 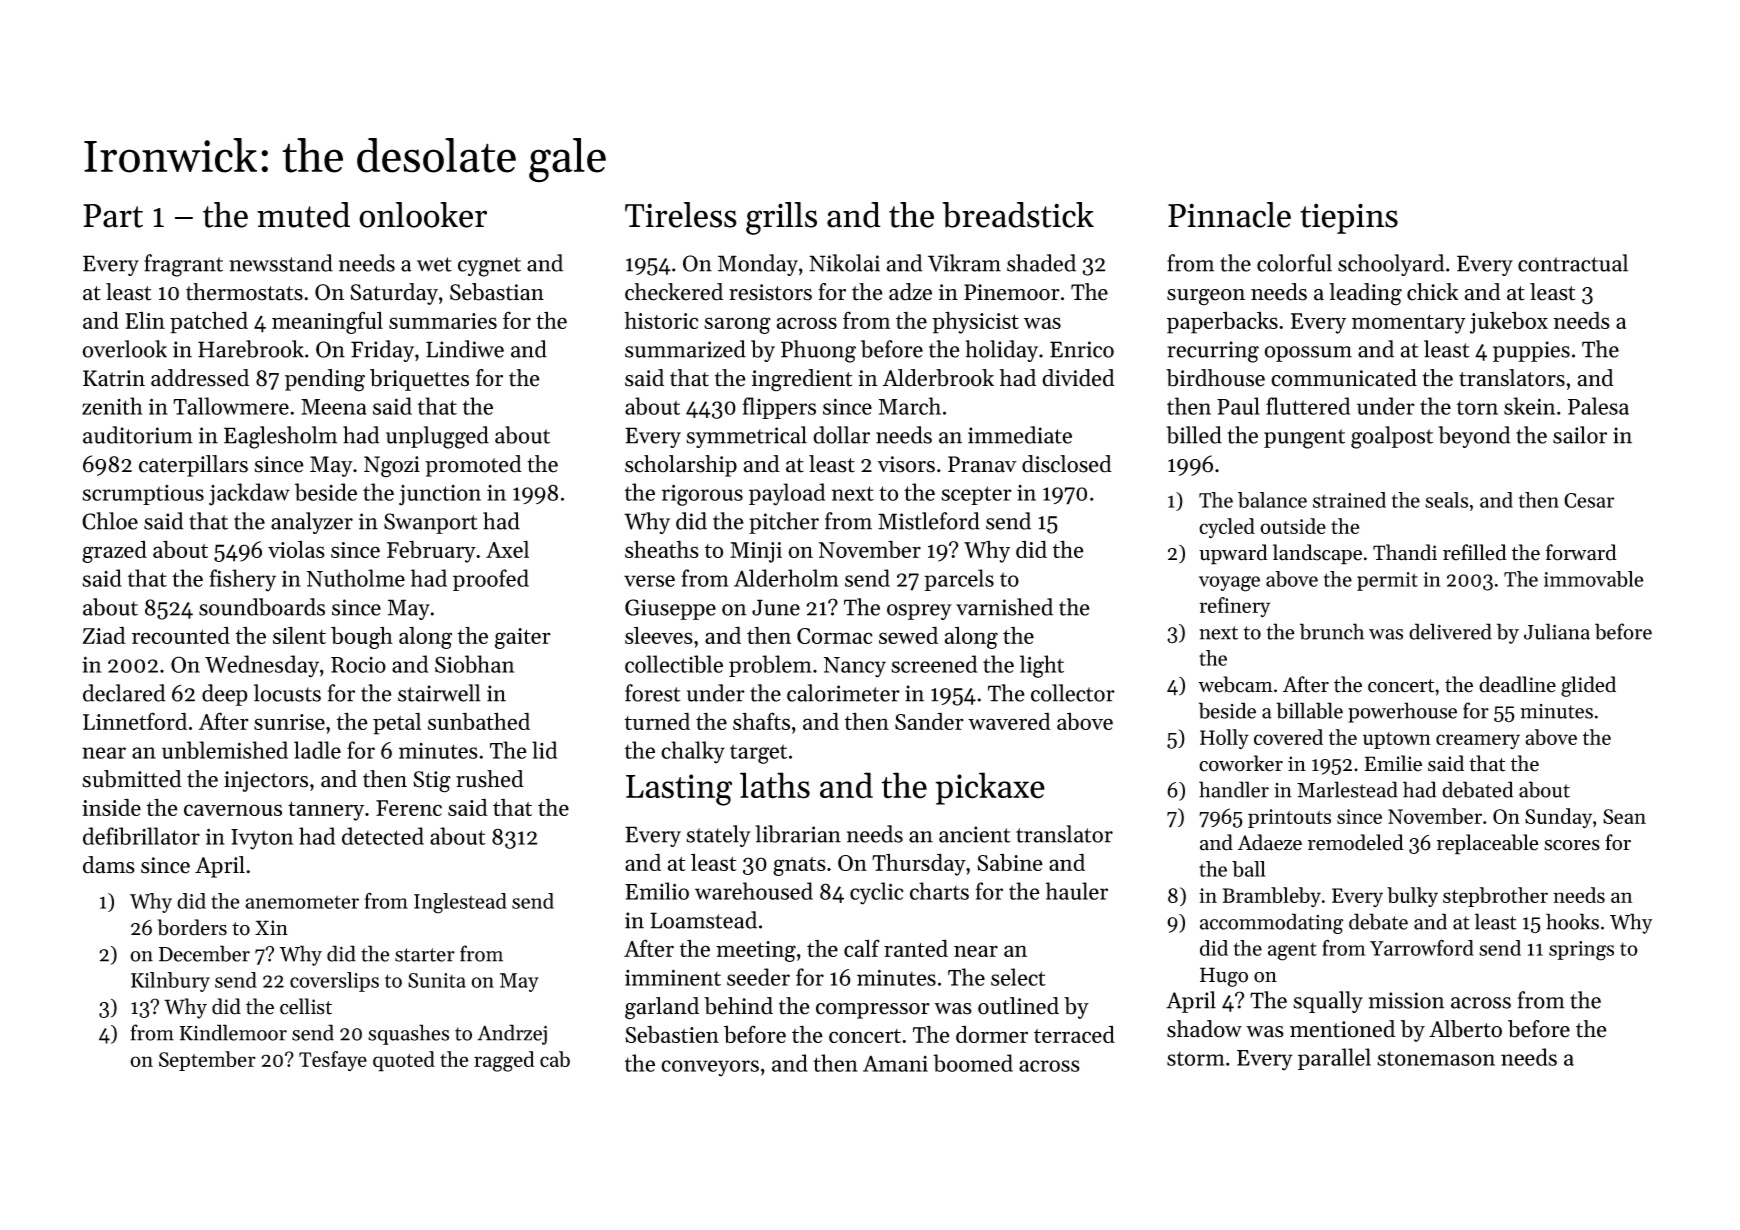 I want to click on sailor, so click(x=1580, y=435).
